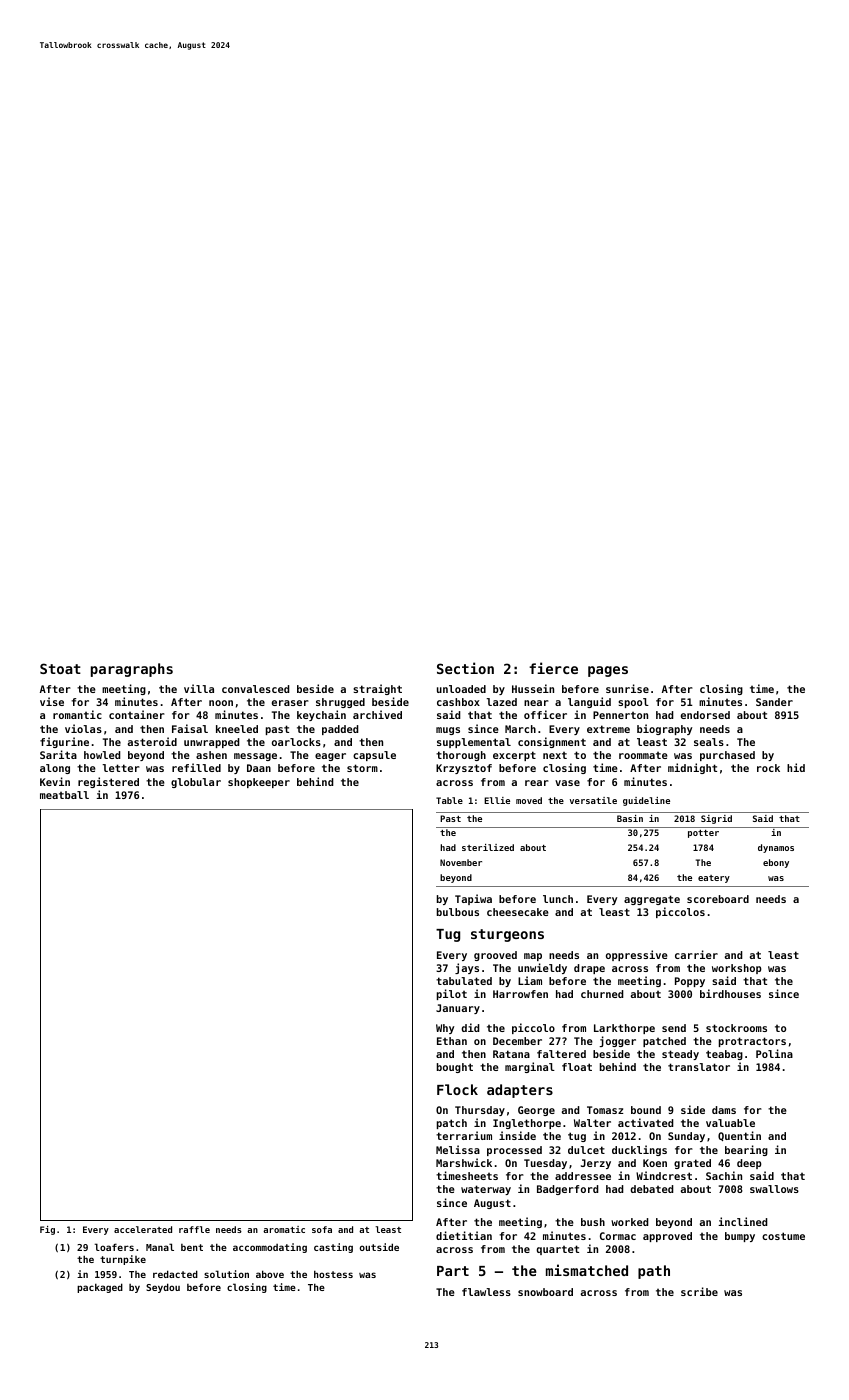 Image resolution: width=849 pixels, height=1400 pixels. I want to click on bearing, so click(746, 1150).
